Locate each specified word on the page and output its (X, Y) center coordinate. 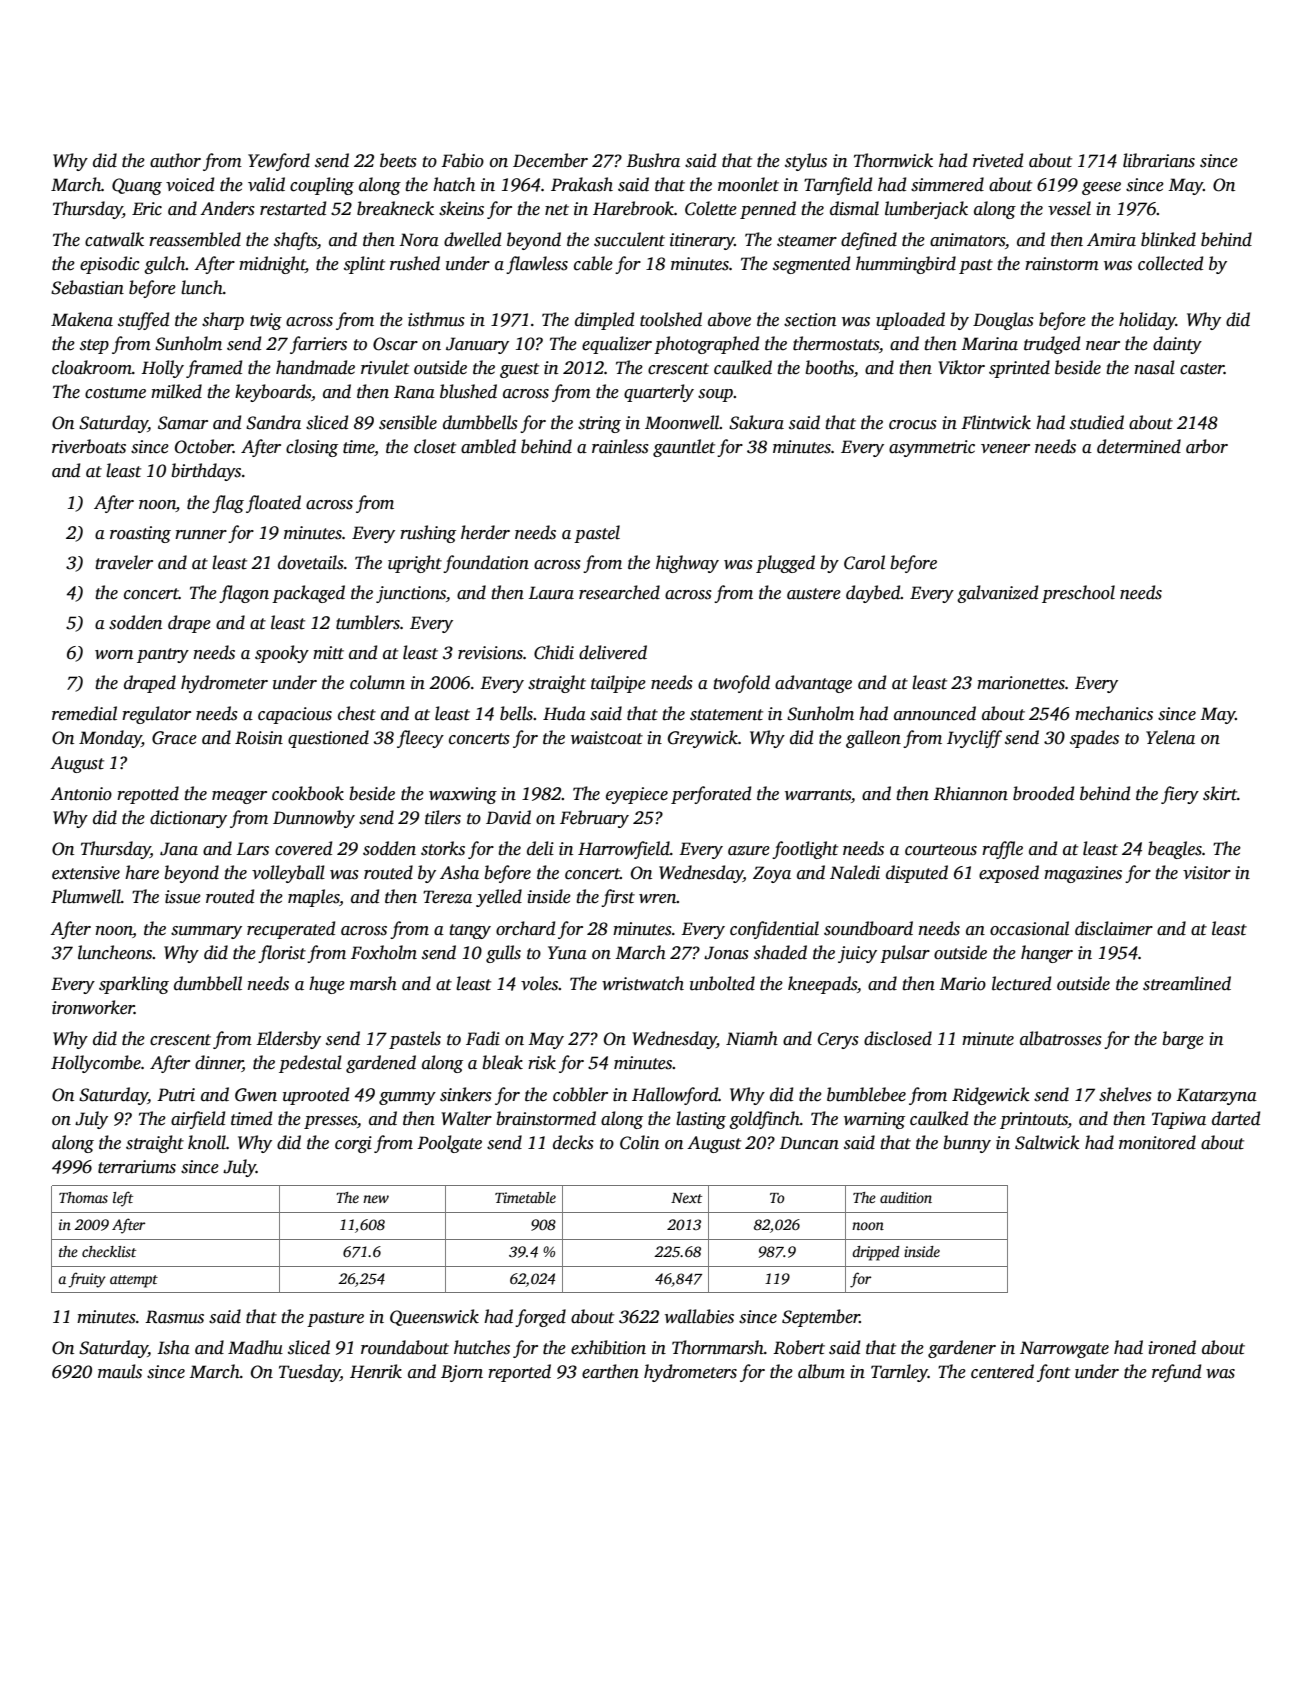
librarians (1159, 160)
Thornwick (893, 160)
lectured (1021, 983)
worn (114, 655)
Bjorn (462, 1373)
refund (1176, 1373)
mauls (120, 1371)
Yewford (279, 162)
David (508, 817)
